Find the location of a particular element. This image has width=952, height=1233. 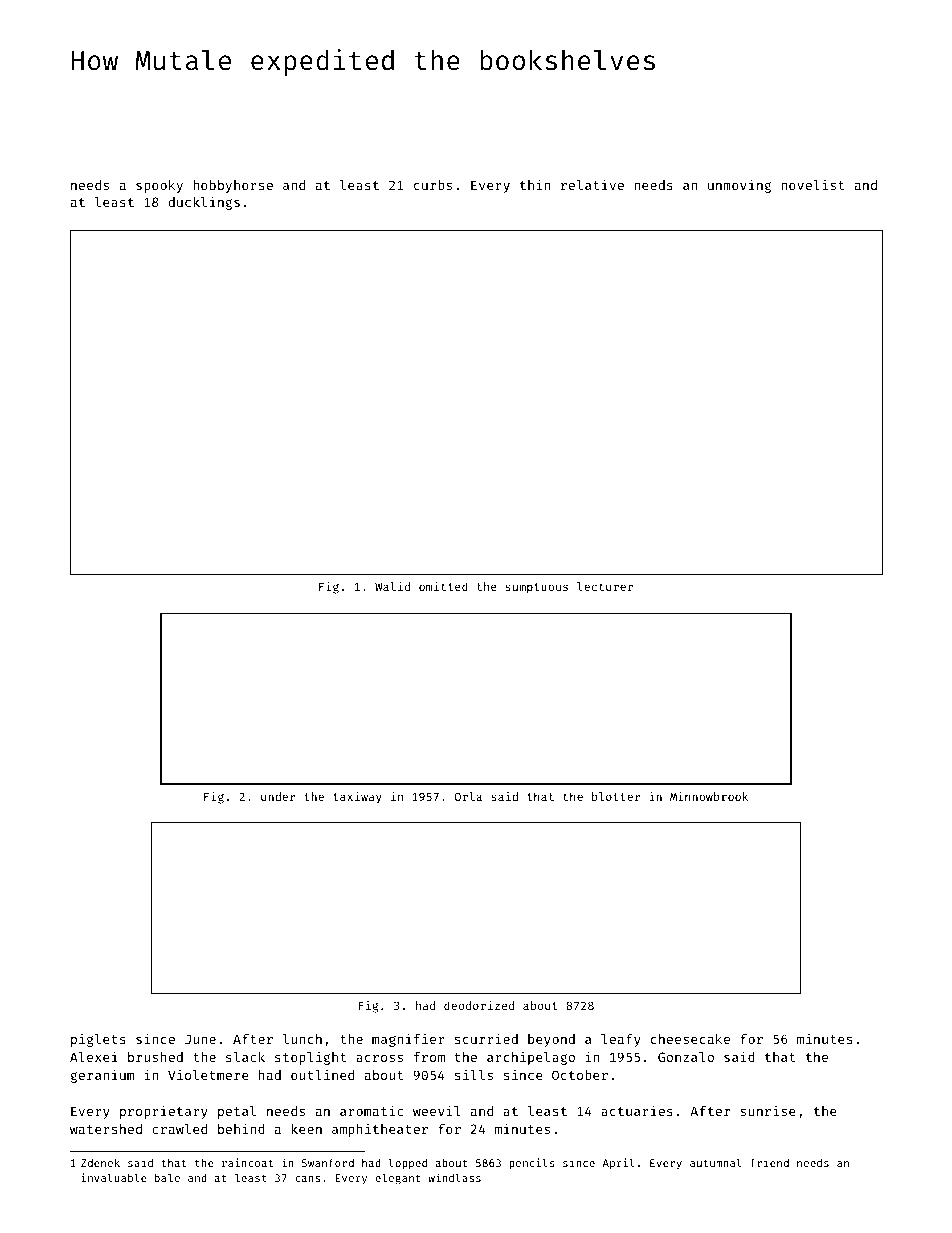

novelist is located at coordinates (812, 184).
